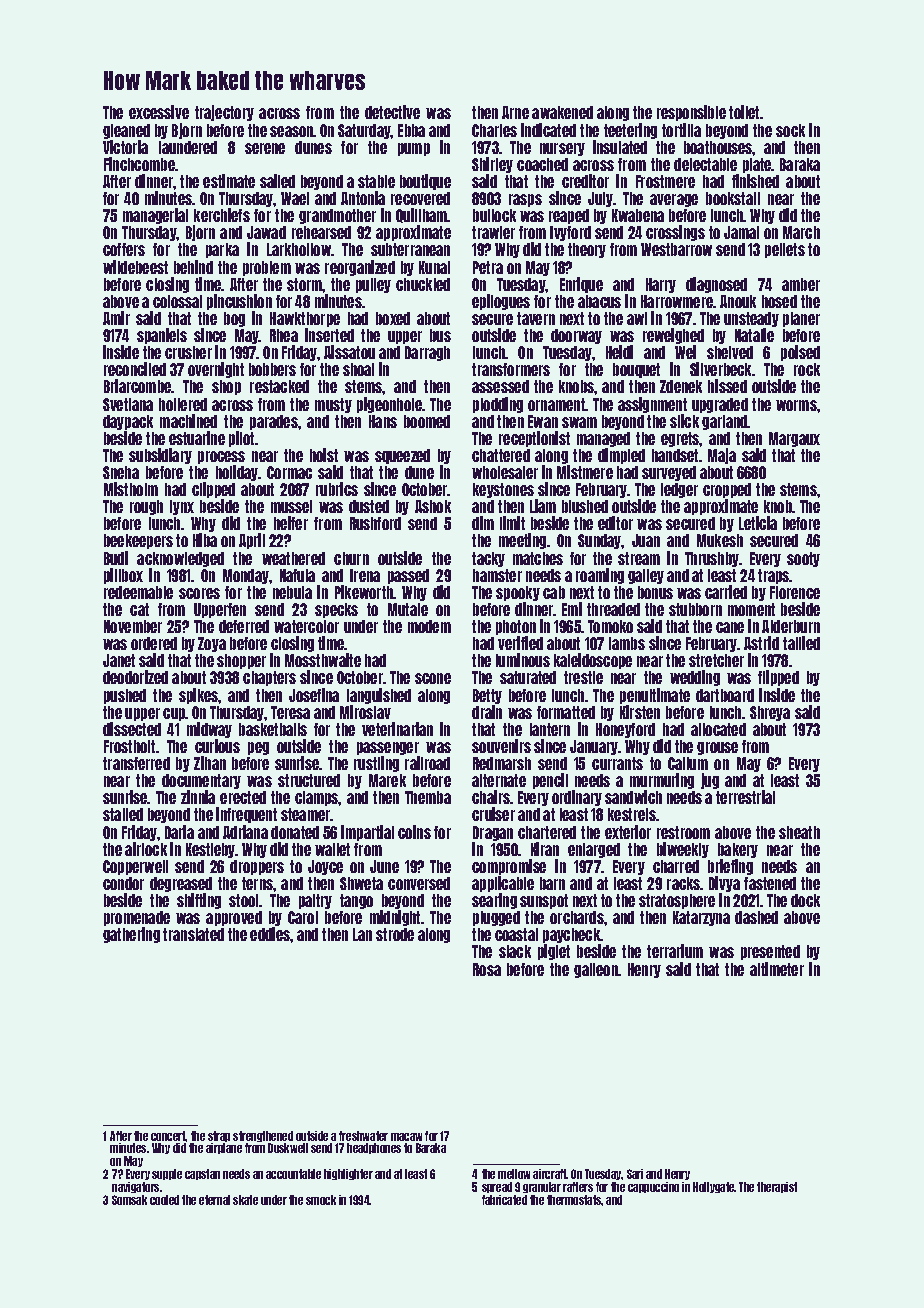 The width and height of the screenshot is (924, 1308). I want to click on Natalie, so click(754, 335).
